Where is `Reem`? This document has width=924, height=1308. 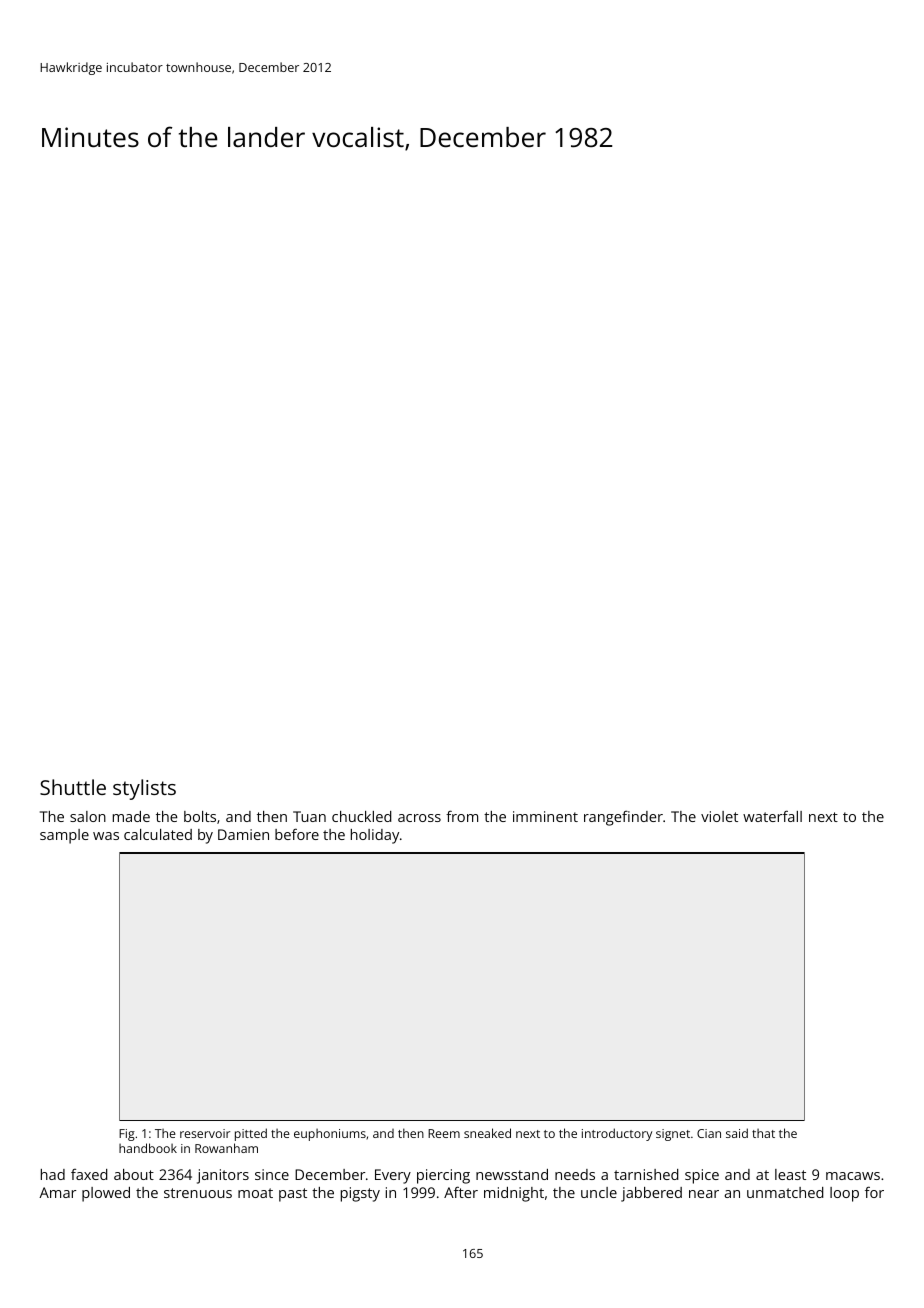 Reem is located at coordinates (444, 1133).
